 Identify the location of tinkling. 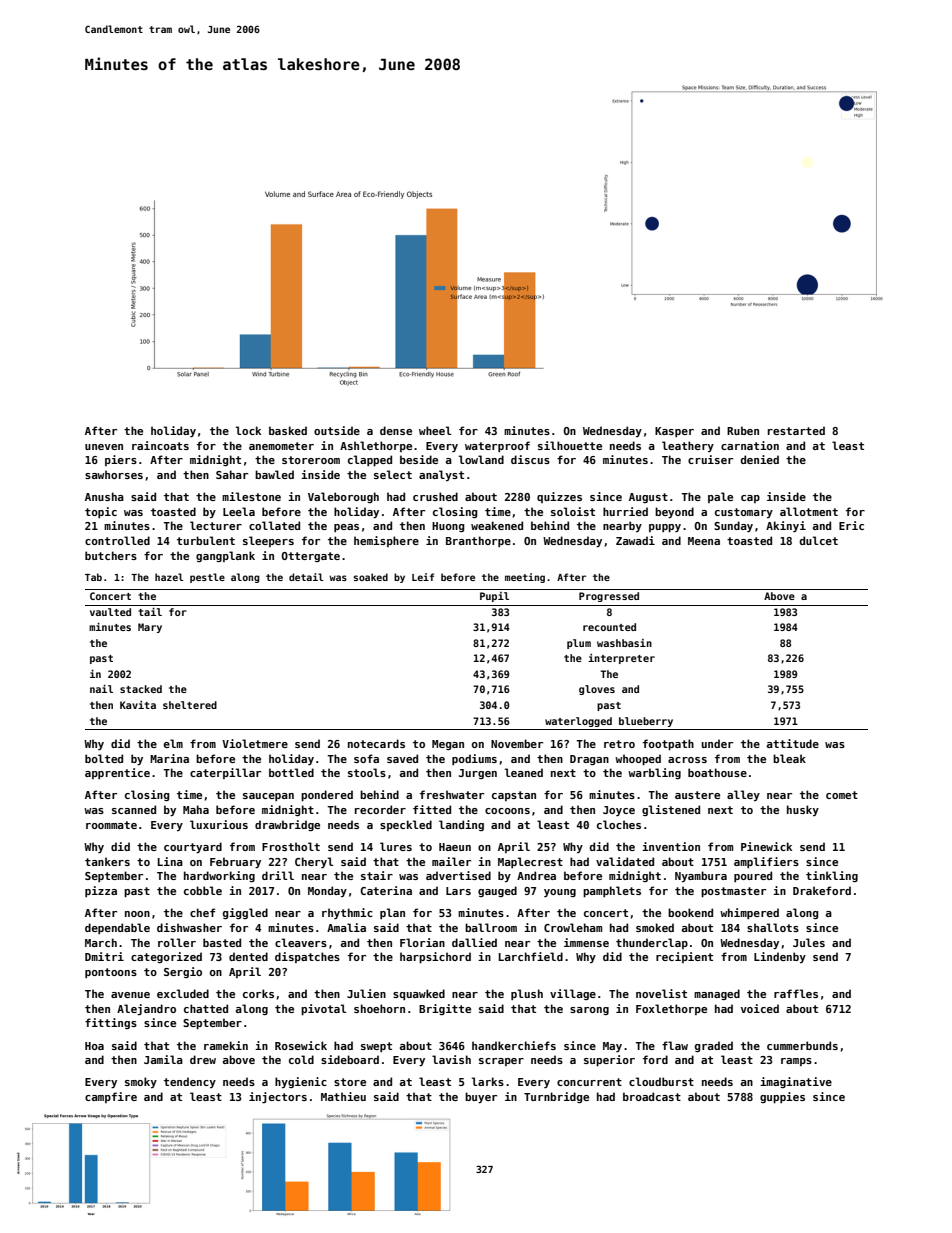
(832, 876).
